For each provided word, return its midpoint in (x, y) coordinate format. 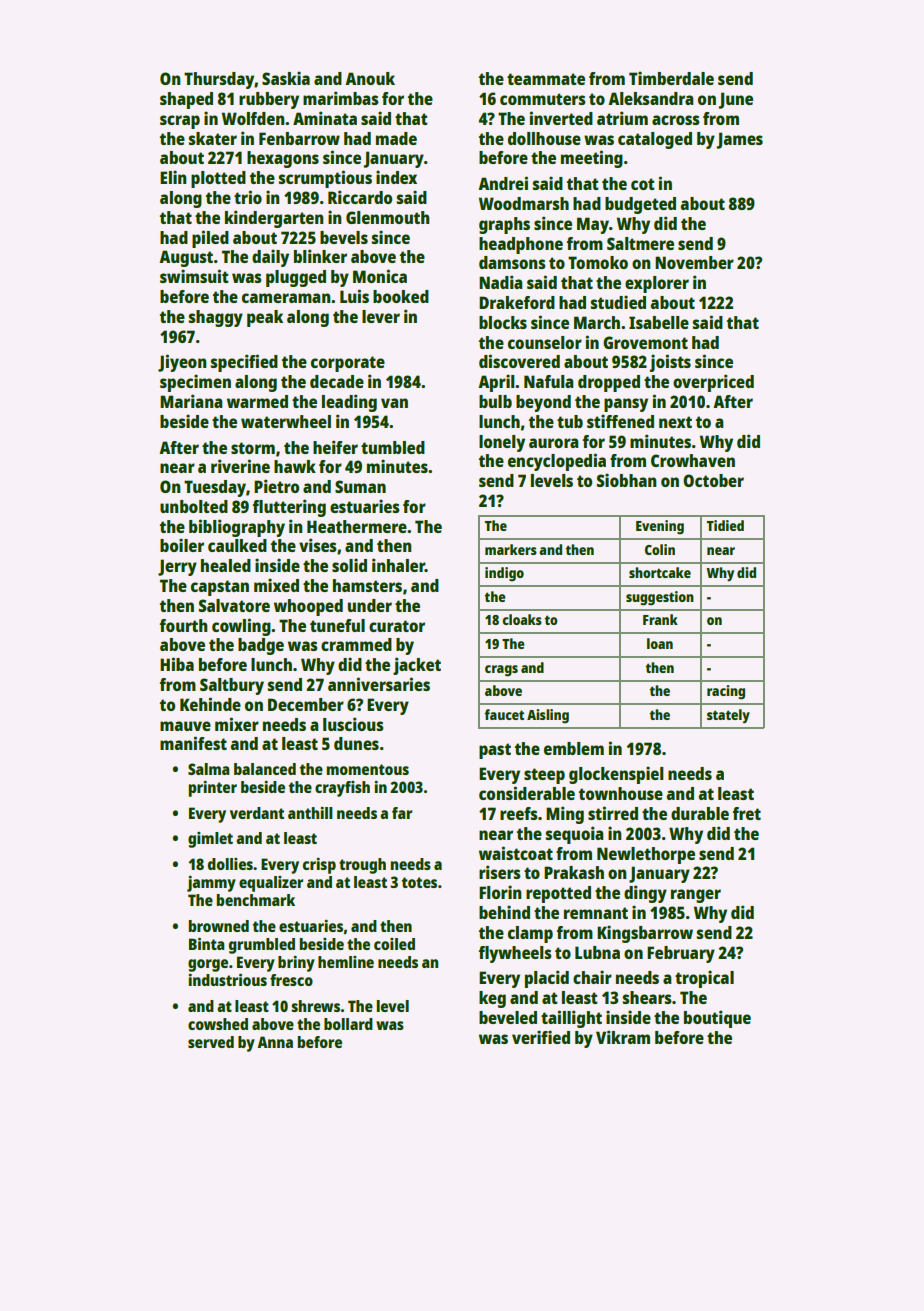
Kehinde (210, 704)
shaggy (215, 318)
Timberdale (671, 78)
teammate (546, 79)
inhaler (398, 565)
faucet (504, 714)
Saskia (286, 78)
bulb (495, 401)
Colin (660, 549)
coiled (394, 944)
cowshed (218, 1024)
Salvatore (234, 605)
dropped (609, 383)
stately (728, 716)
